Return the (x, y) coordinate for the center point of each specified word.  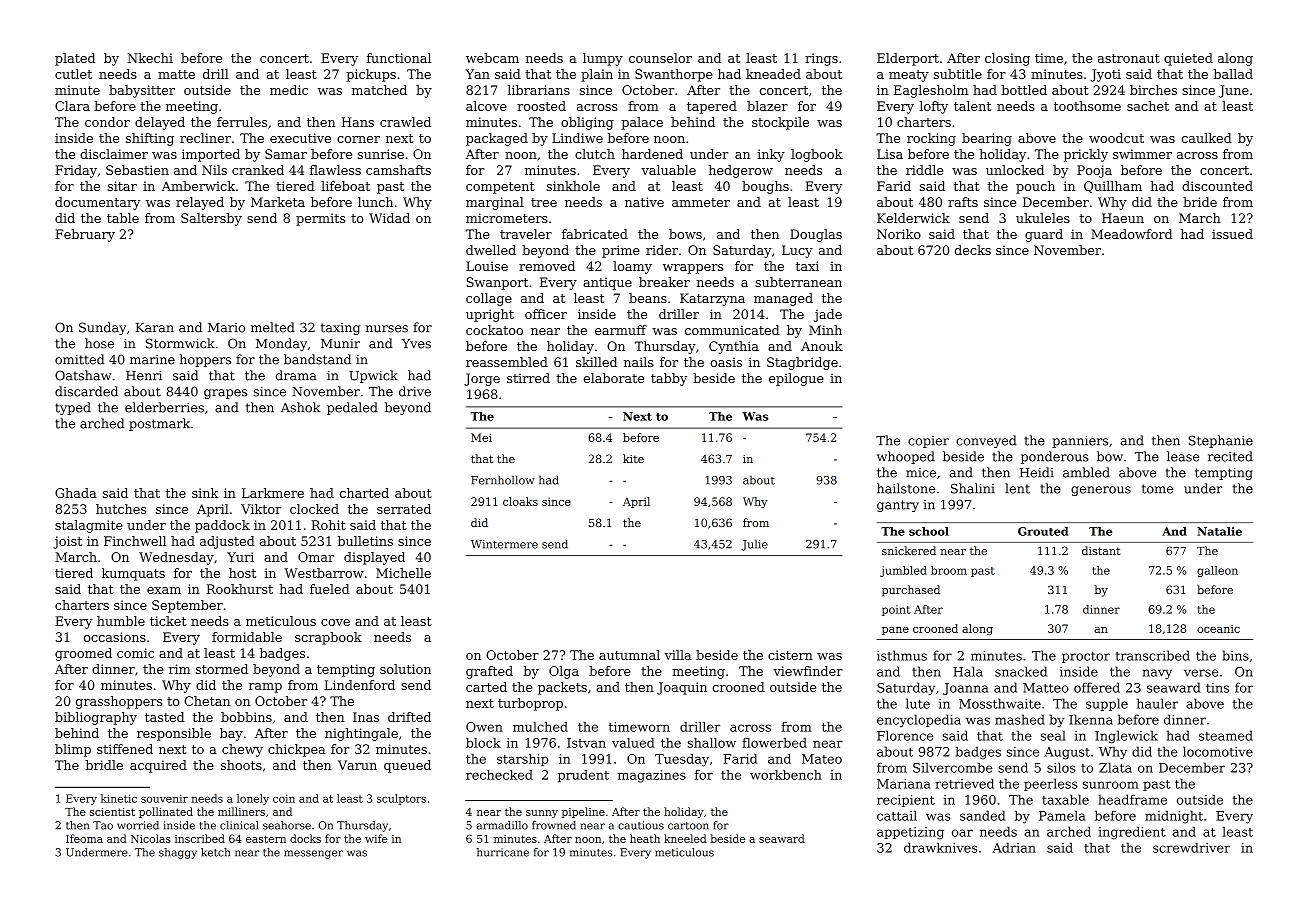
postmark (159, 424)
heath (645, 838)
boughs (765, 187)
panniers (1080, 442)
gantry (898, 506)
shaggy (178, 853)
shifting (150, 139)
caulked (1207, 138)
